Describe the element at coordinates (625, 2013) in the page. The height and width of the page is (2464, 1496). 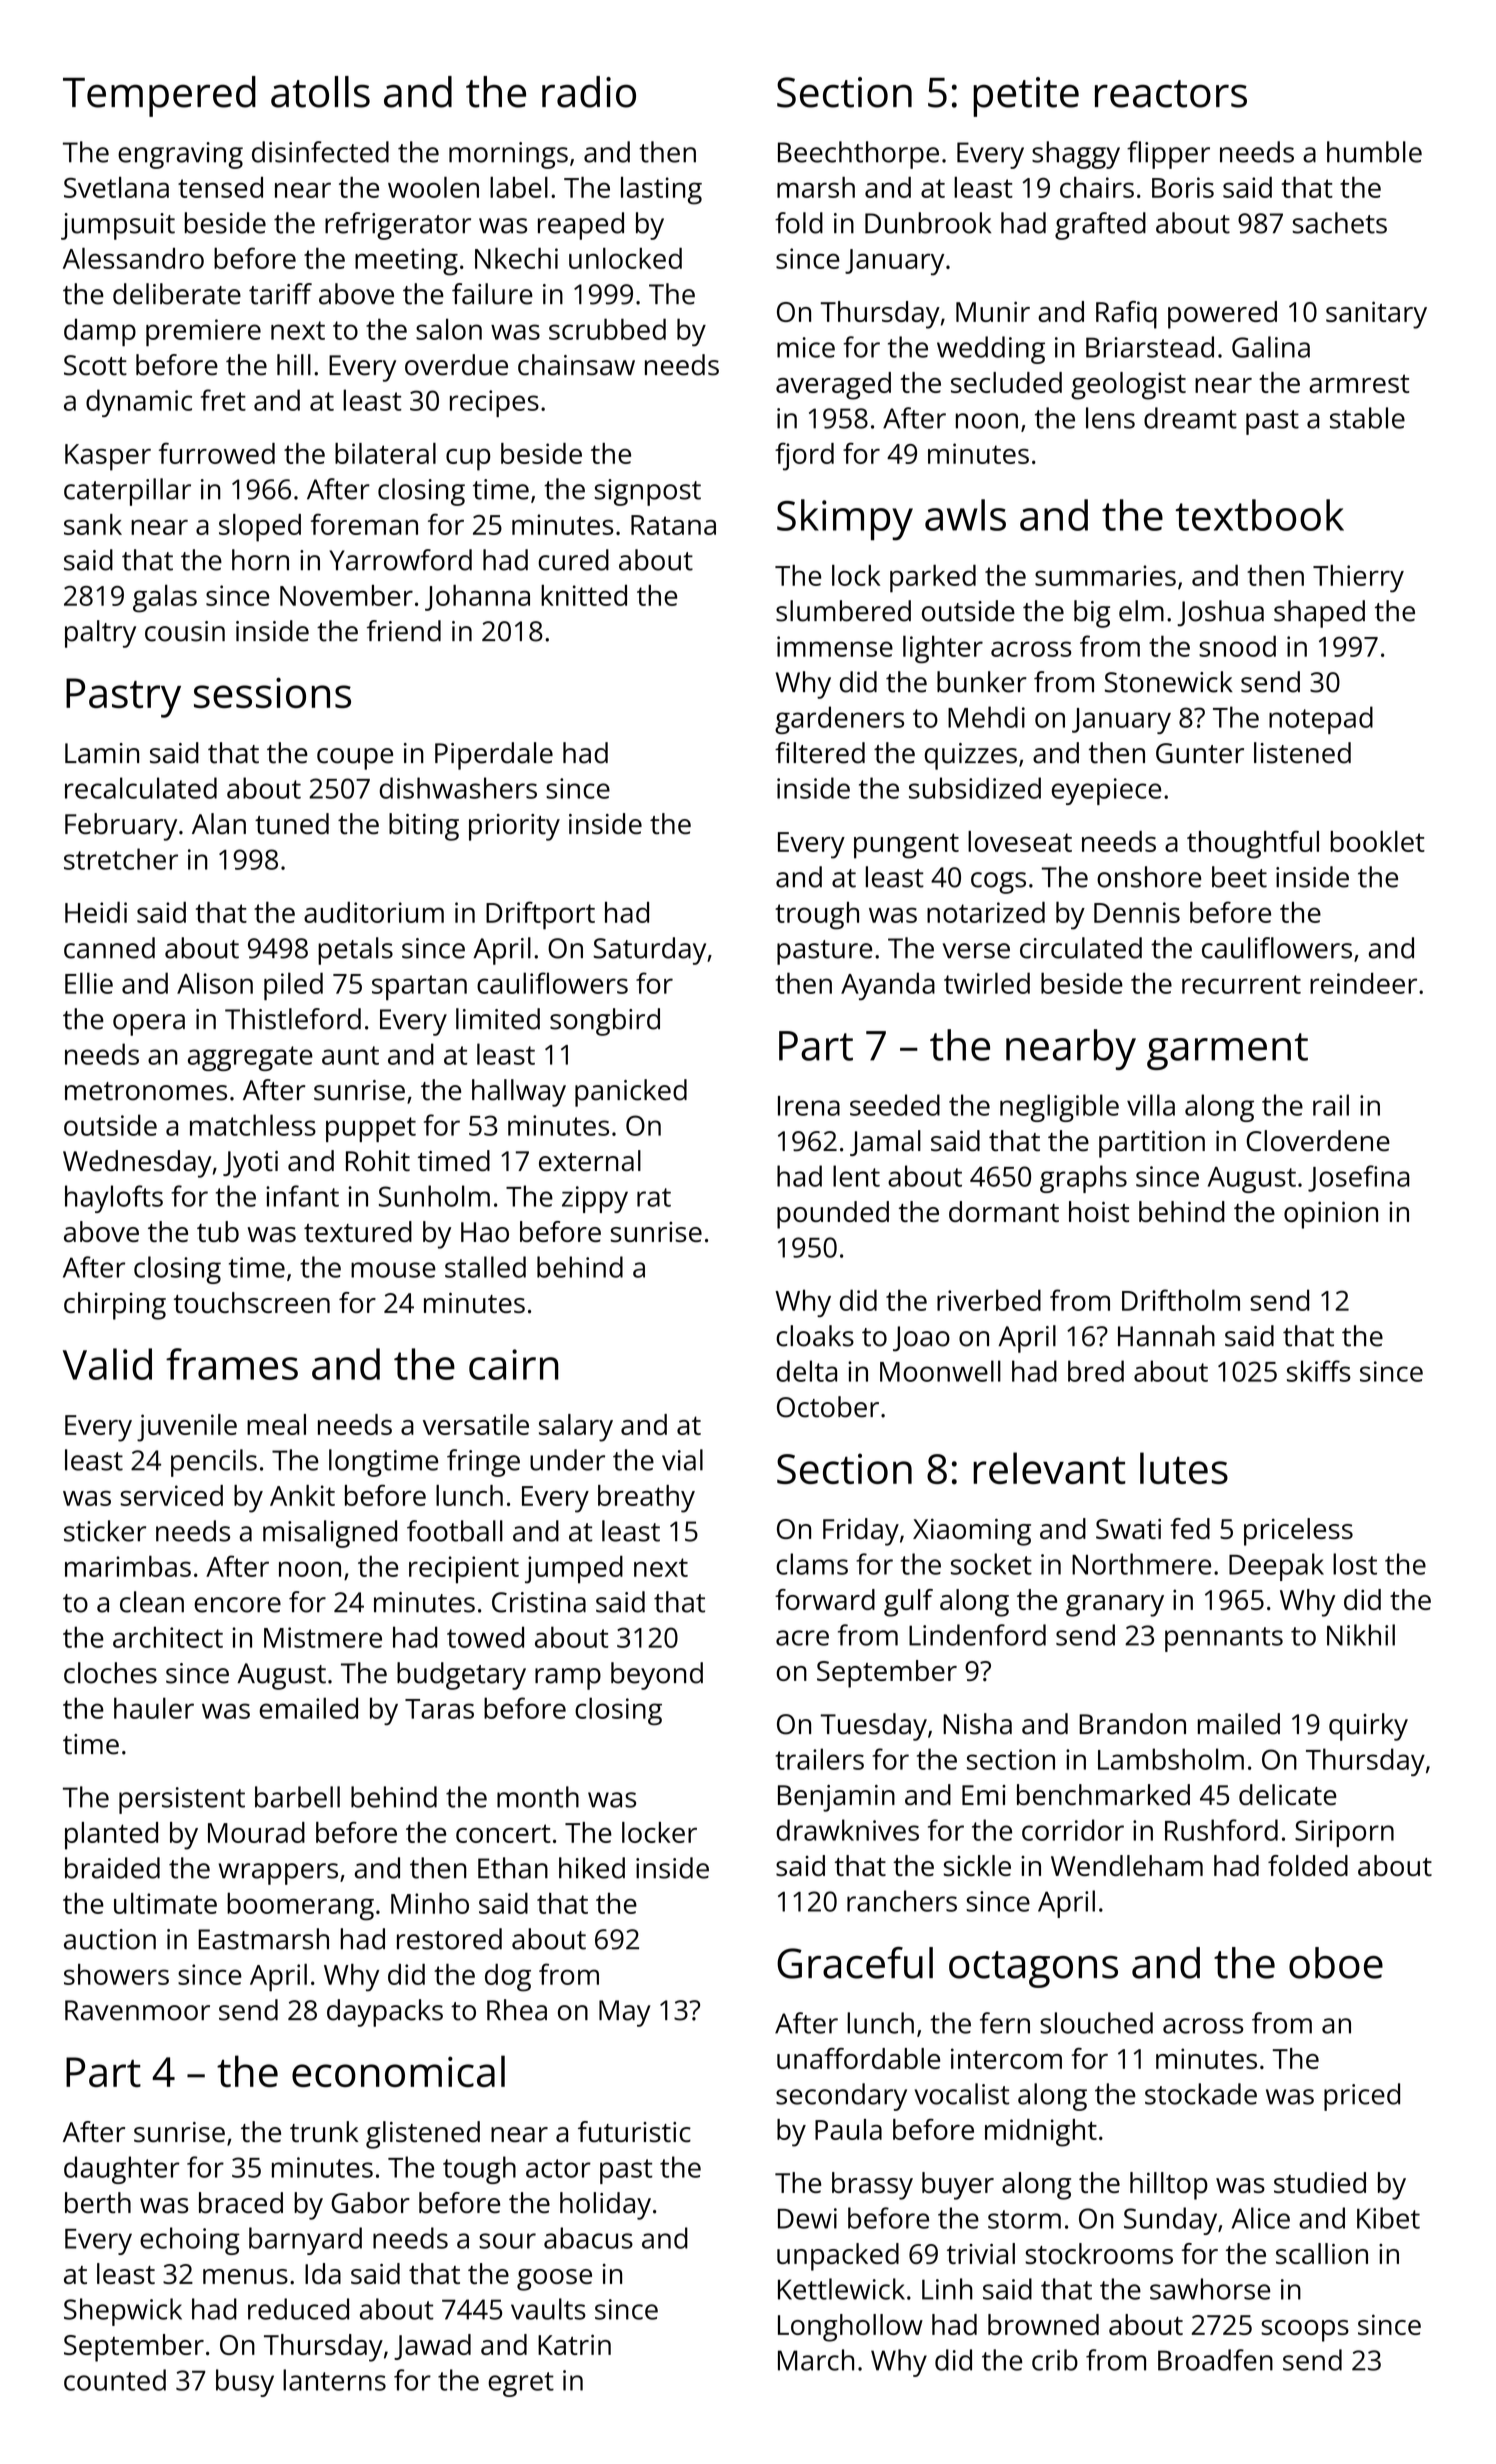
I see `May` at that location.
